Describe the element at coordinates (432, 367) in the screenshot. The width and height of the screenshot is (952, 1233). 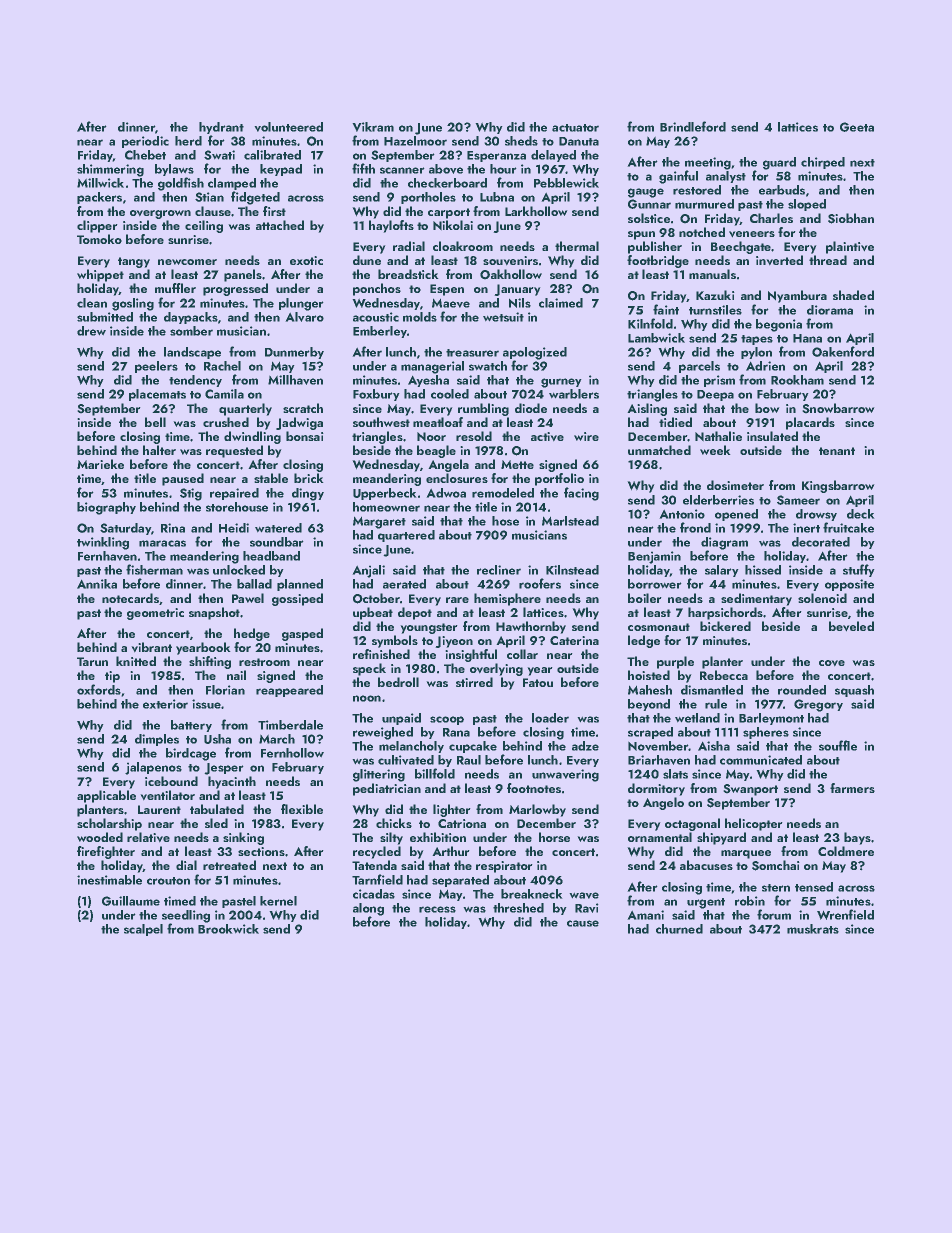
I see `managerial` at that location.
